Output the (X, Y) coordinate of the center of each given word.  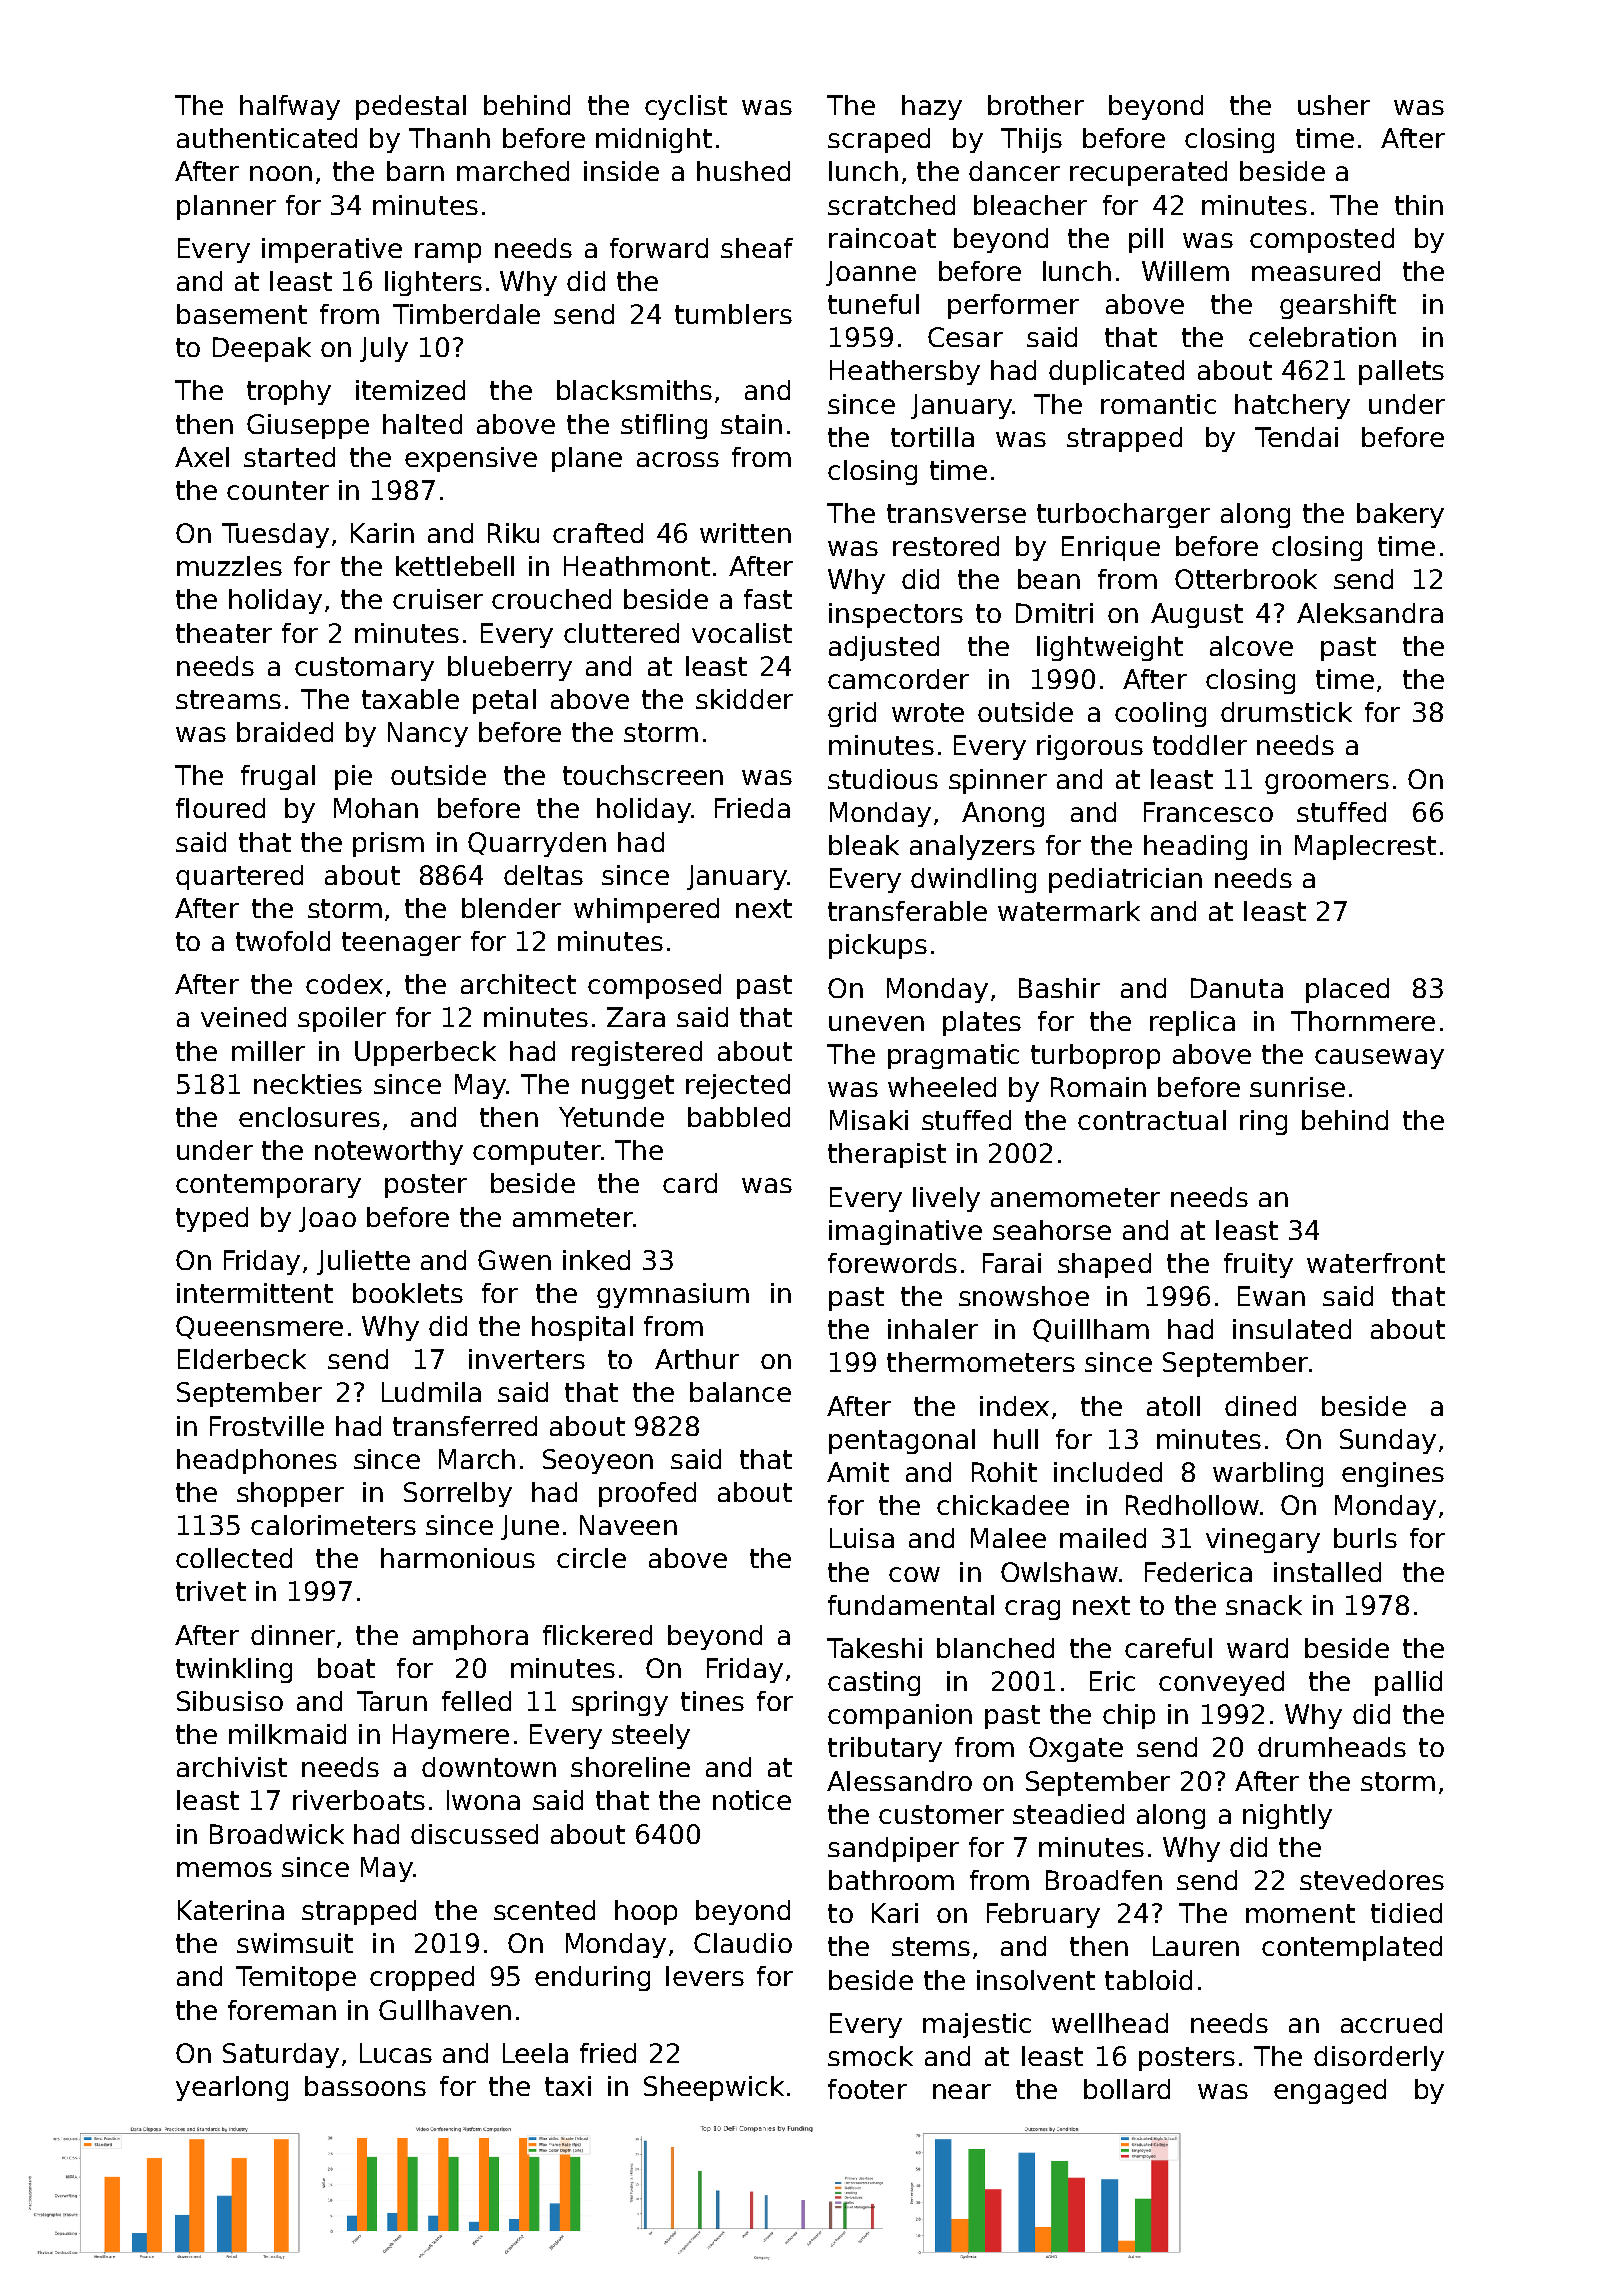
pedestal (411, 107)
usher (1334, 105)
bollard (1127, 2089)
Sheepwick (714, 2088)
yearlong (232, 2088)
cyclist (686, 107)
